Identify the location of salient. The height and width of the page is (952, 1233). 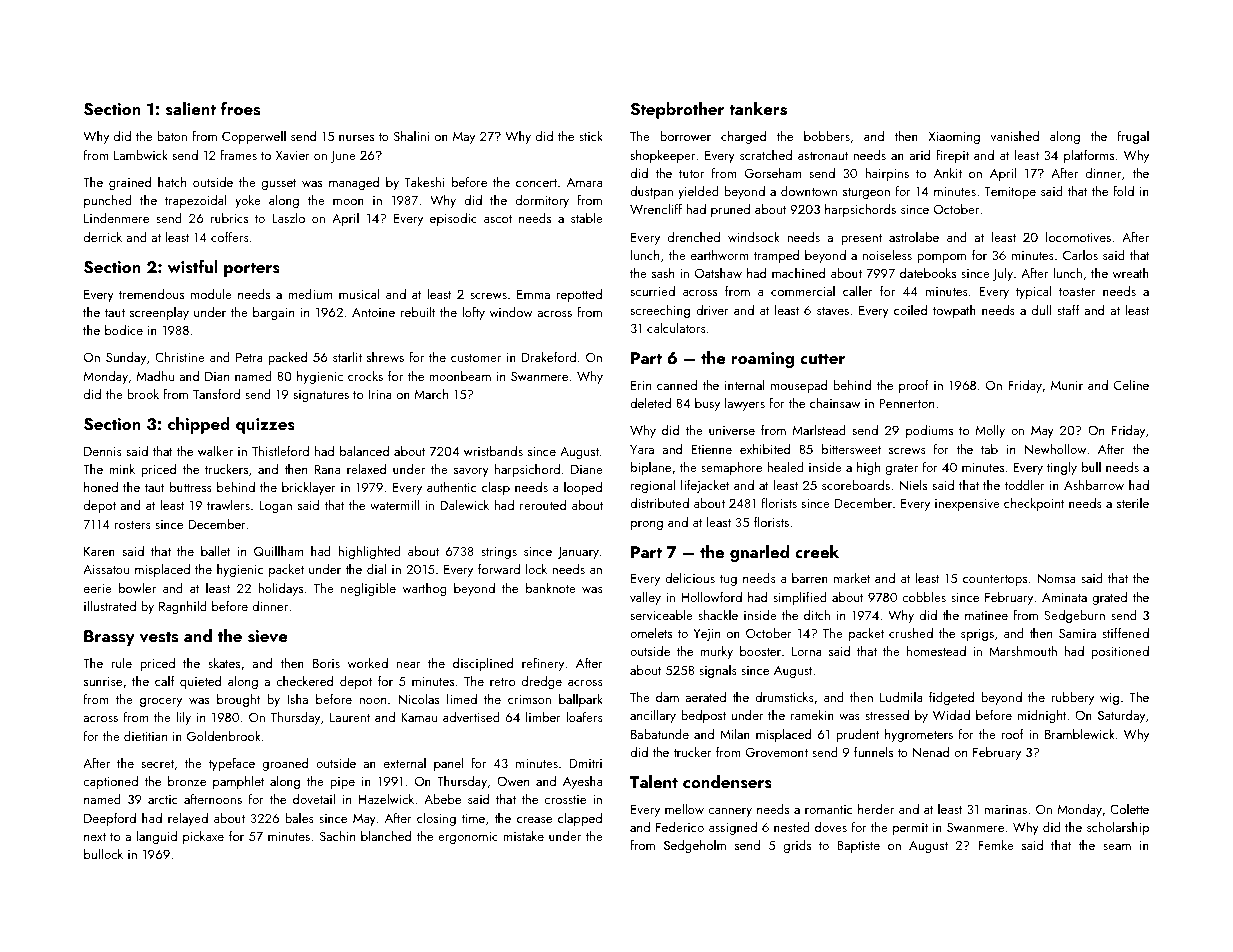
(191, 109).
